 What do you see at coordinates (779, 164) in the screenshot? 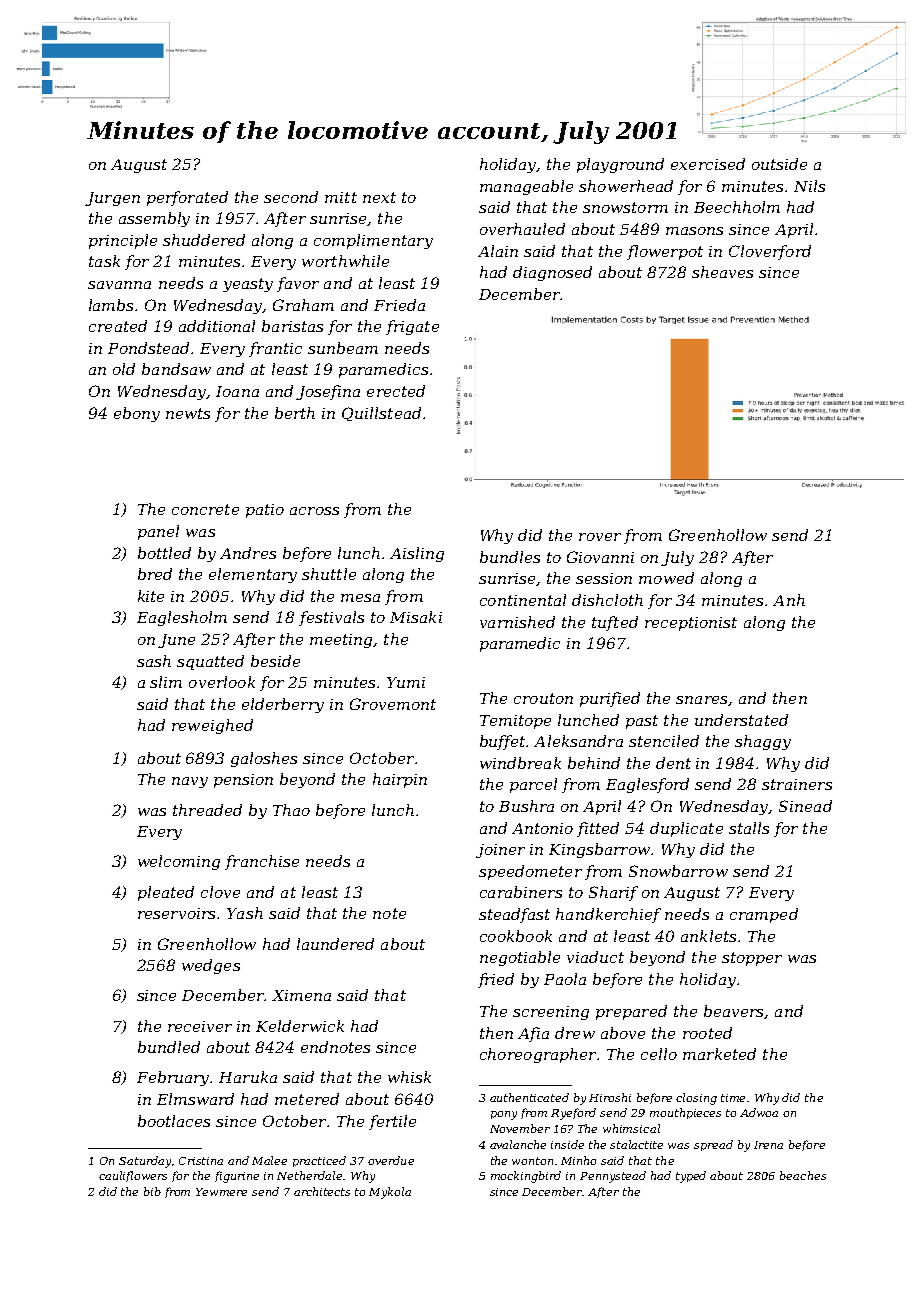
I see `outside` at bounding box center [779, 164].
